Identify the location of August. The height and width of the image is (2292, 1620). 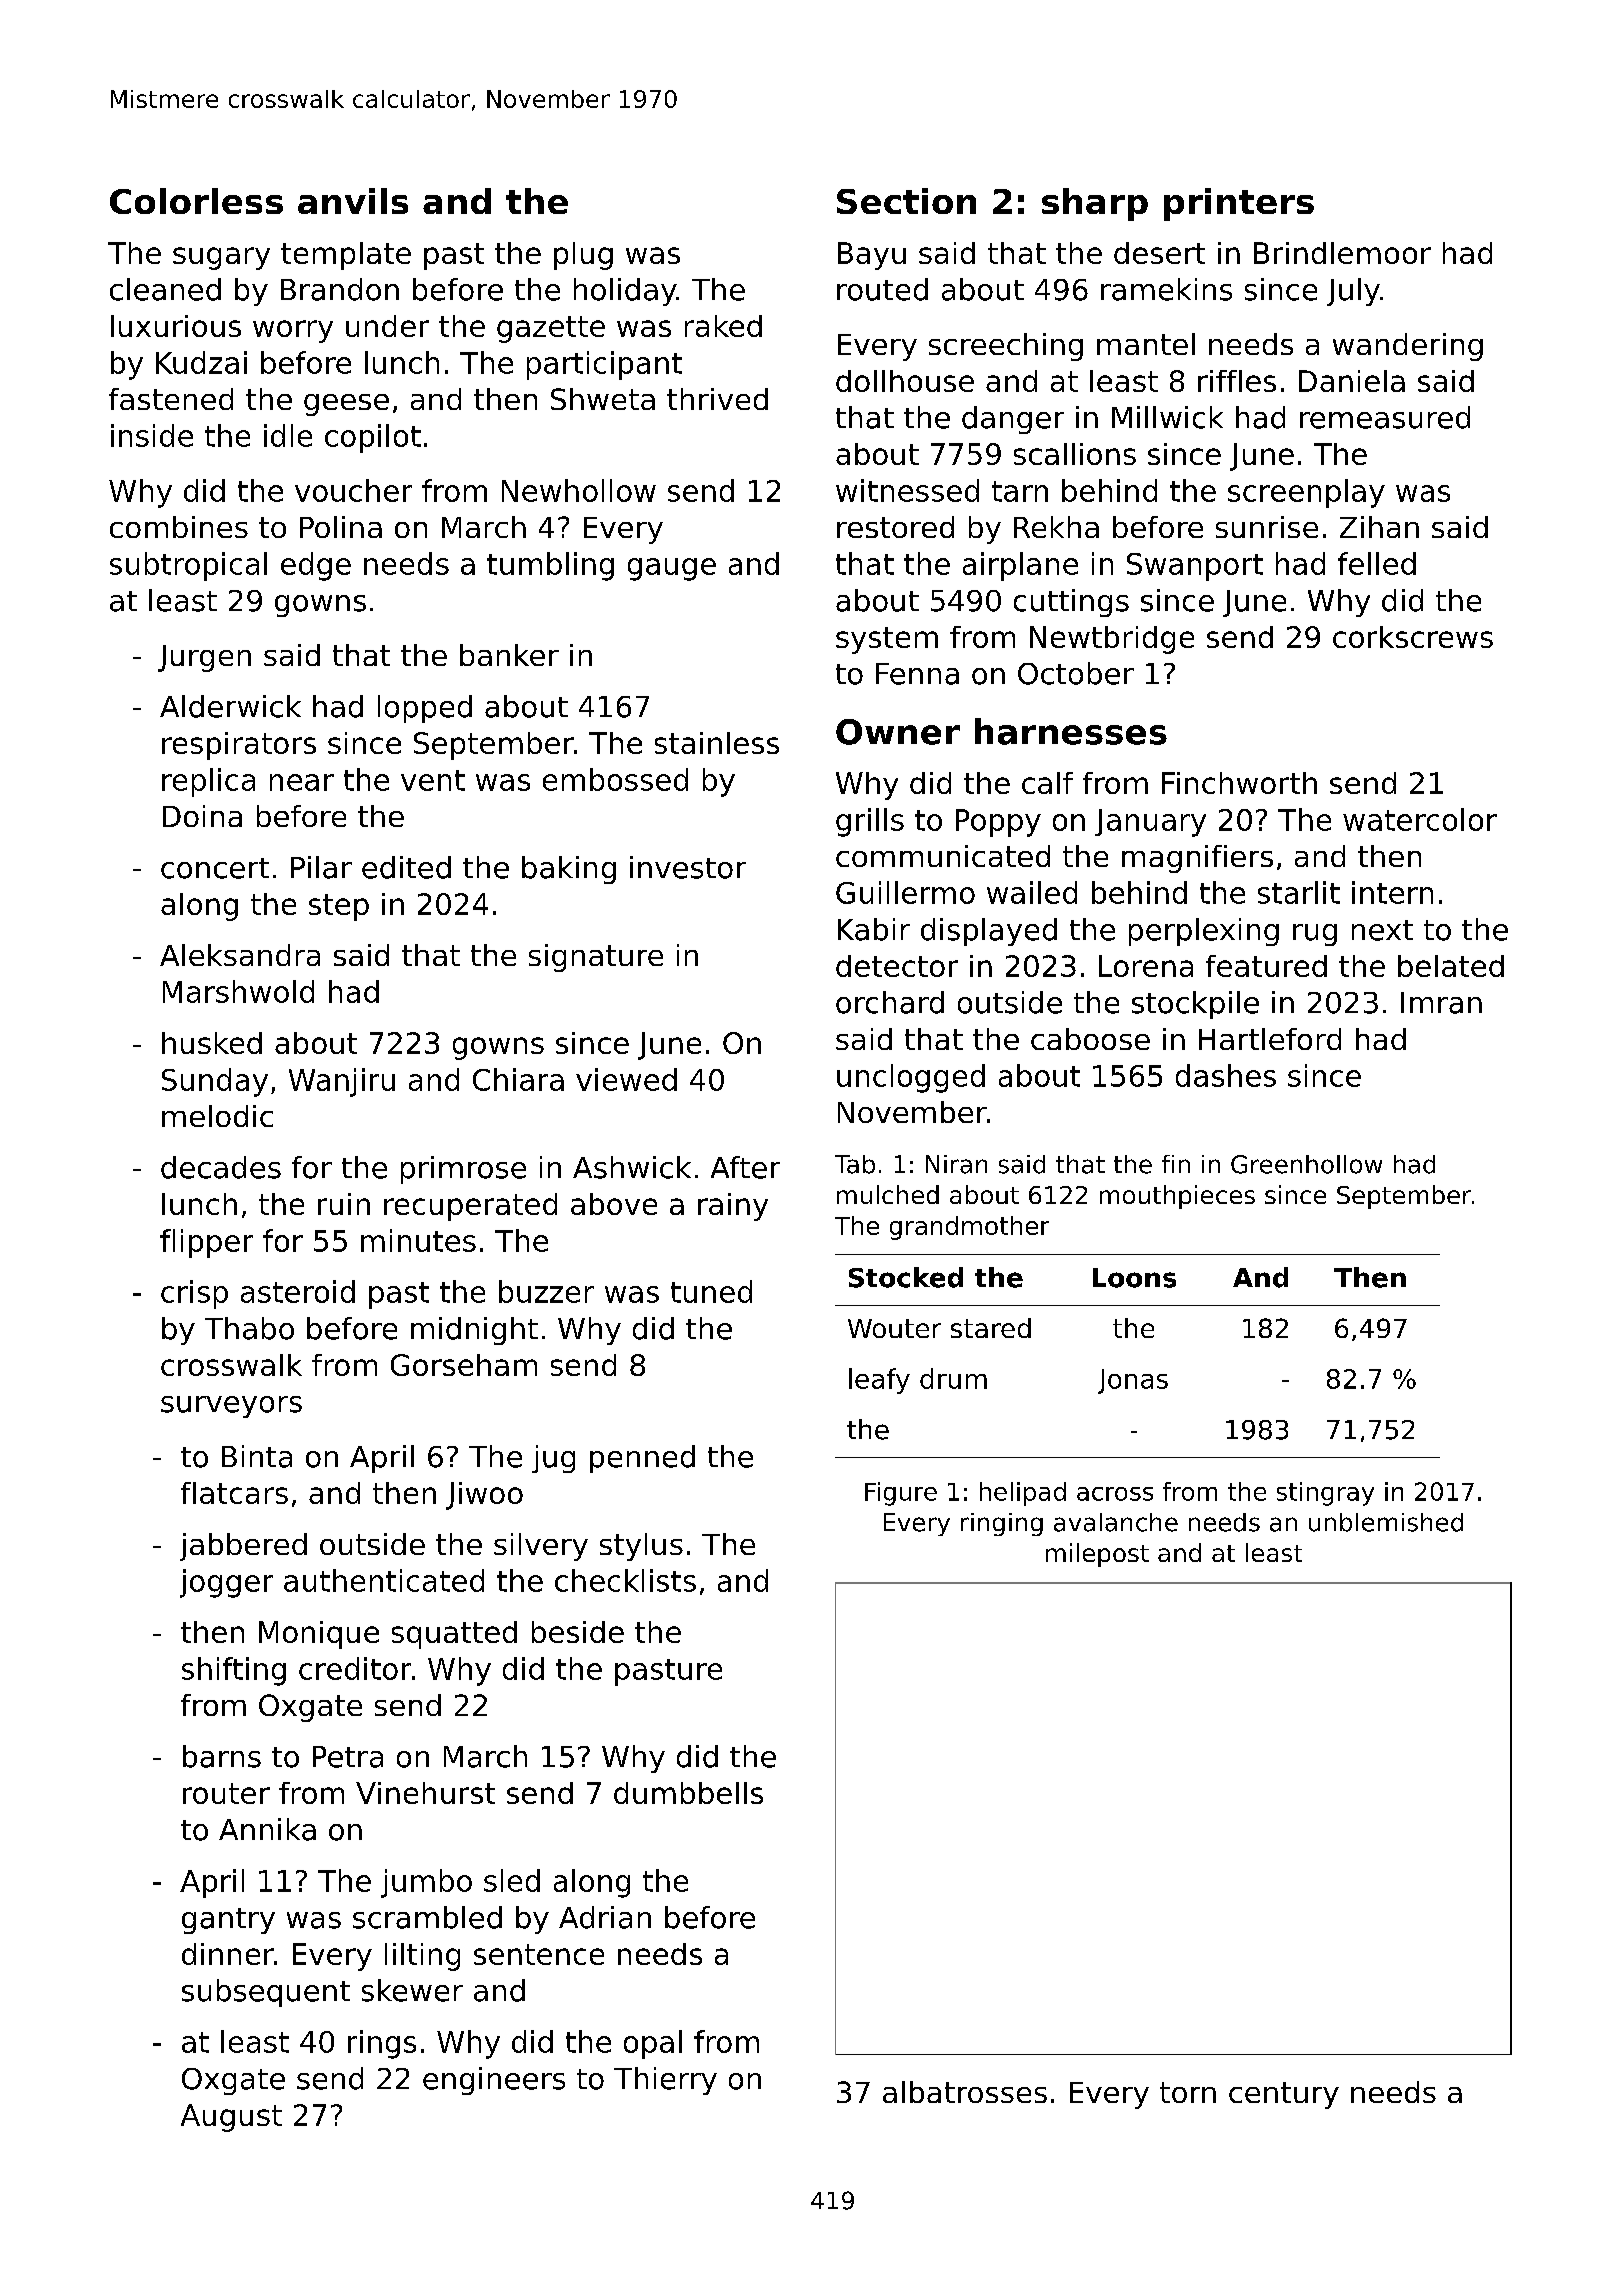
(231, 2118).
